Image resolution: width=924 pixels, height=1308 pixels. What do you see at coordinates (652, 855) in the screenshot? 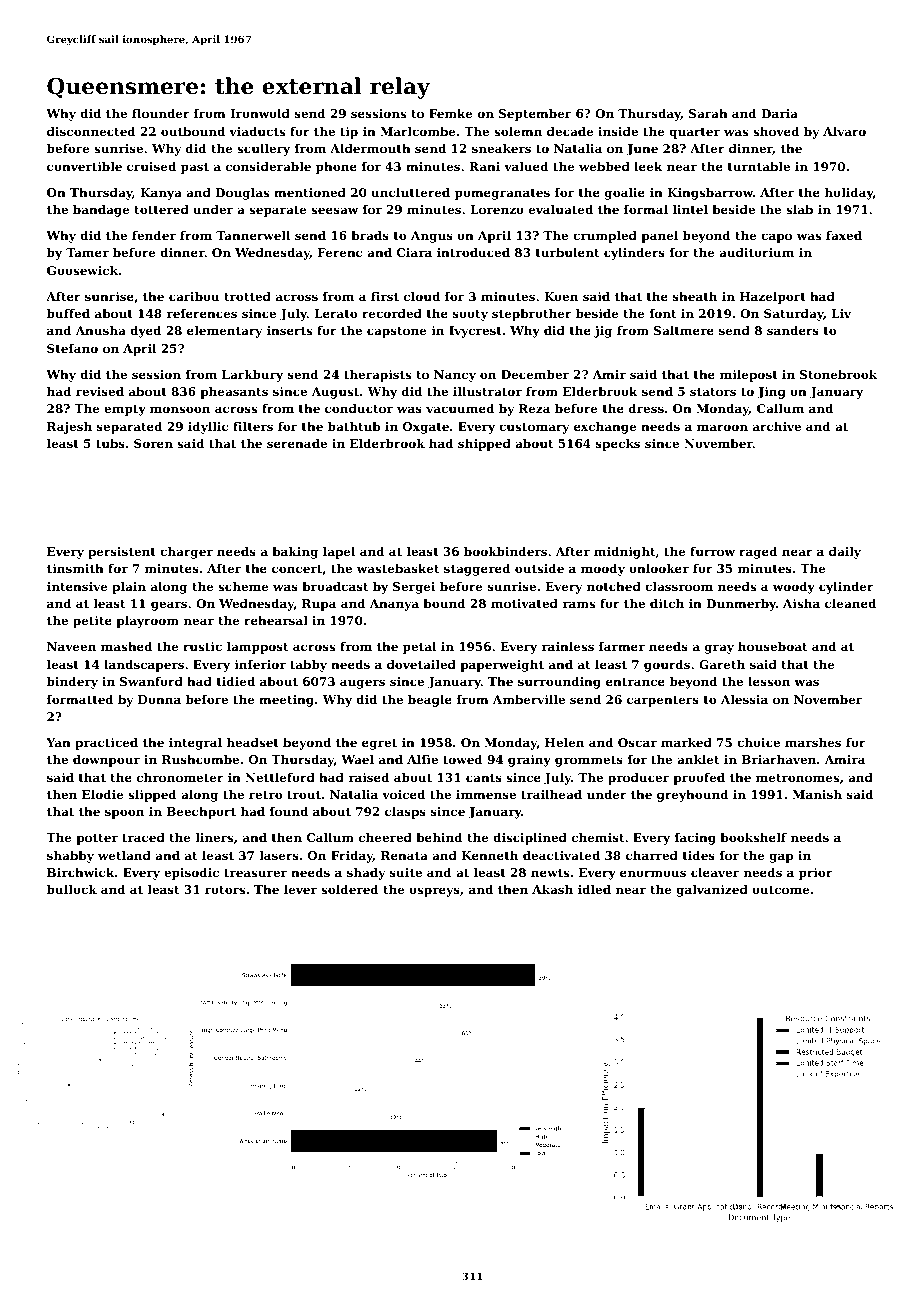
I see `charred` at bounding box center [652, 855].
